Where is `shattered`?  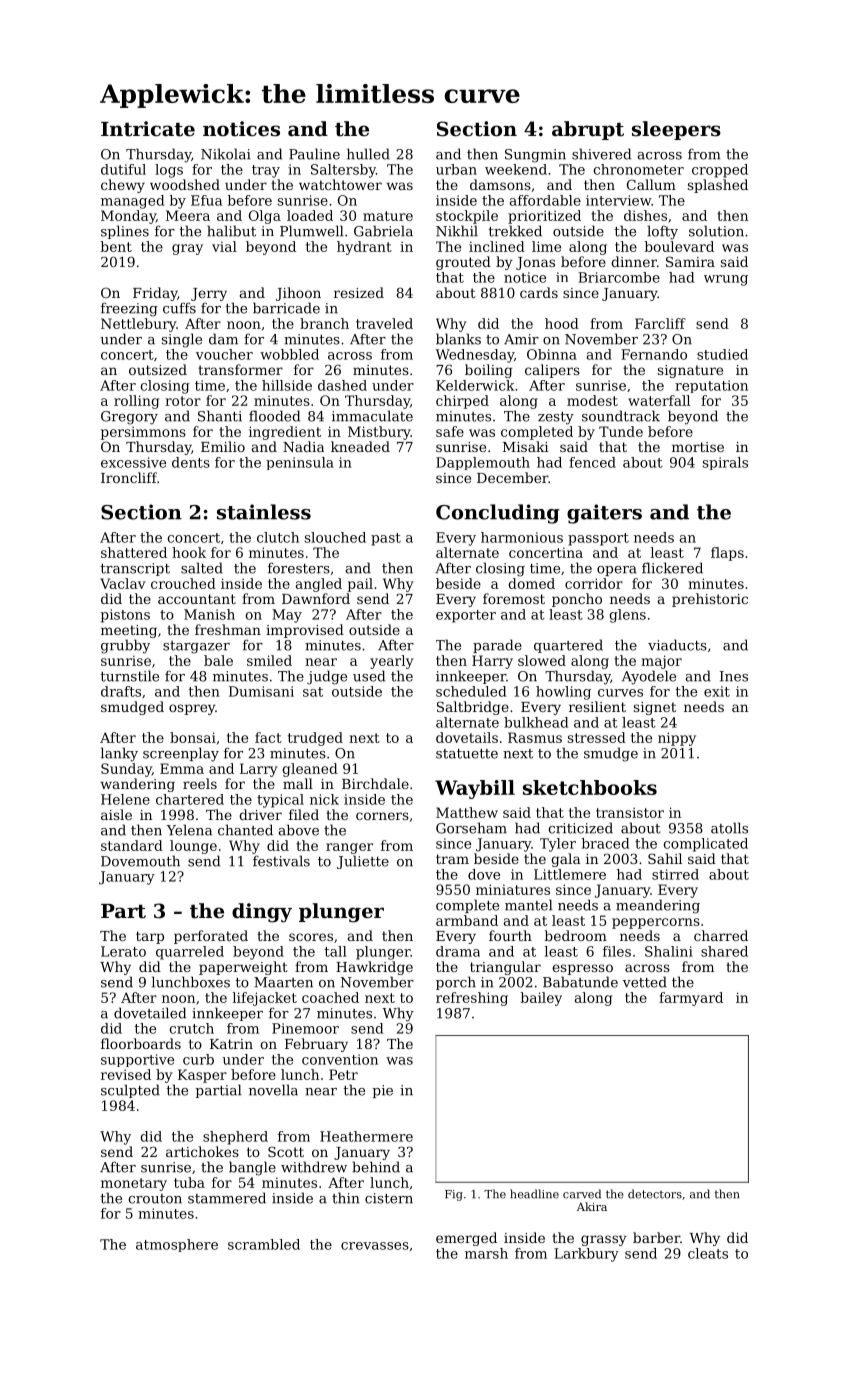 shattered is located at coordinates (134, 552).
